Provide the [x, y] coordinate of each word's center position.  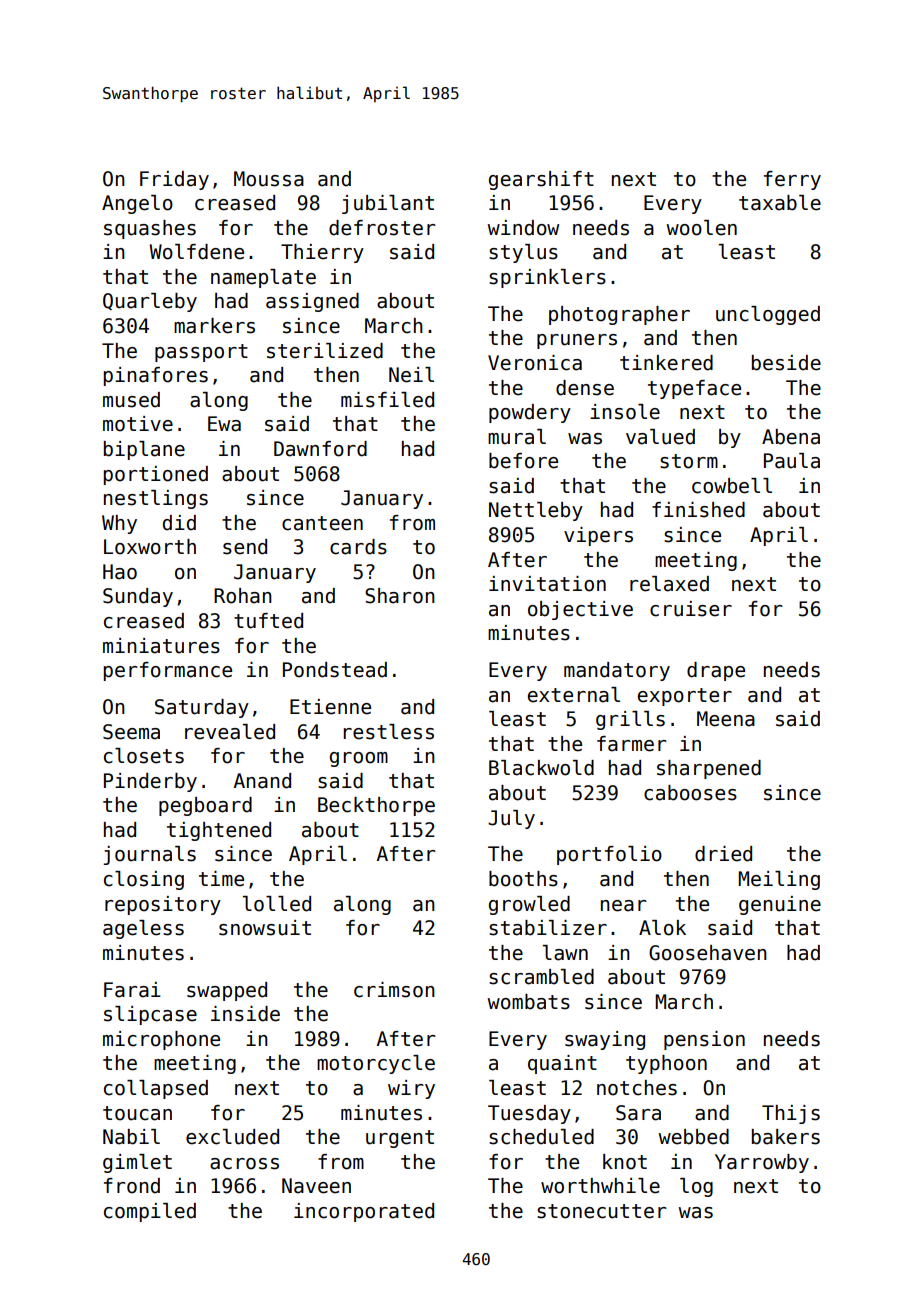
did [179, 523]
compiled [150, 1212]
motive [138, 424]
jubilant [388, 204]
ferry [792, 180]
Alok [662, 928]
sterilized [325, 351]
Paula [792, 461]
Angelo [137, 204]
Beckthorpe [376, 806]
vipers [598, 536]
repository [163, 905]
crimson [394, 990]
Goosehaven [708, 953]
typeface [694, 389]
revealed [230, 732]
